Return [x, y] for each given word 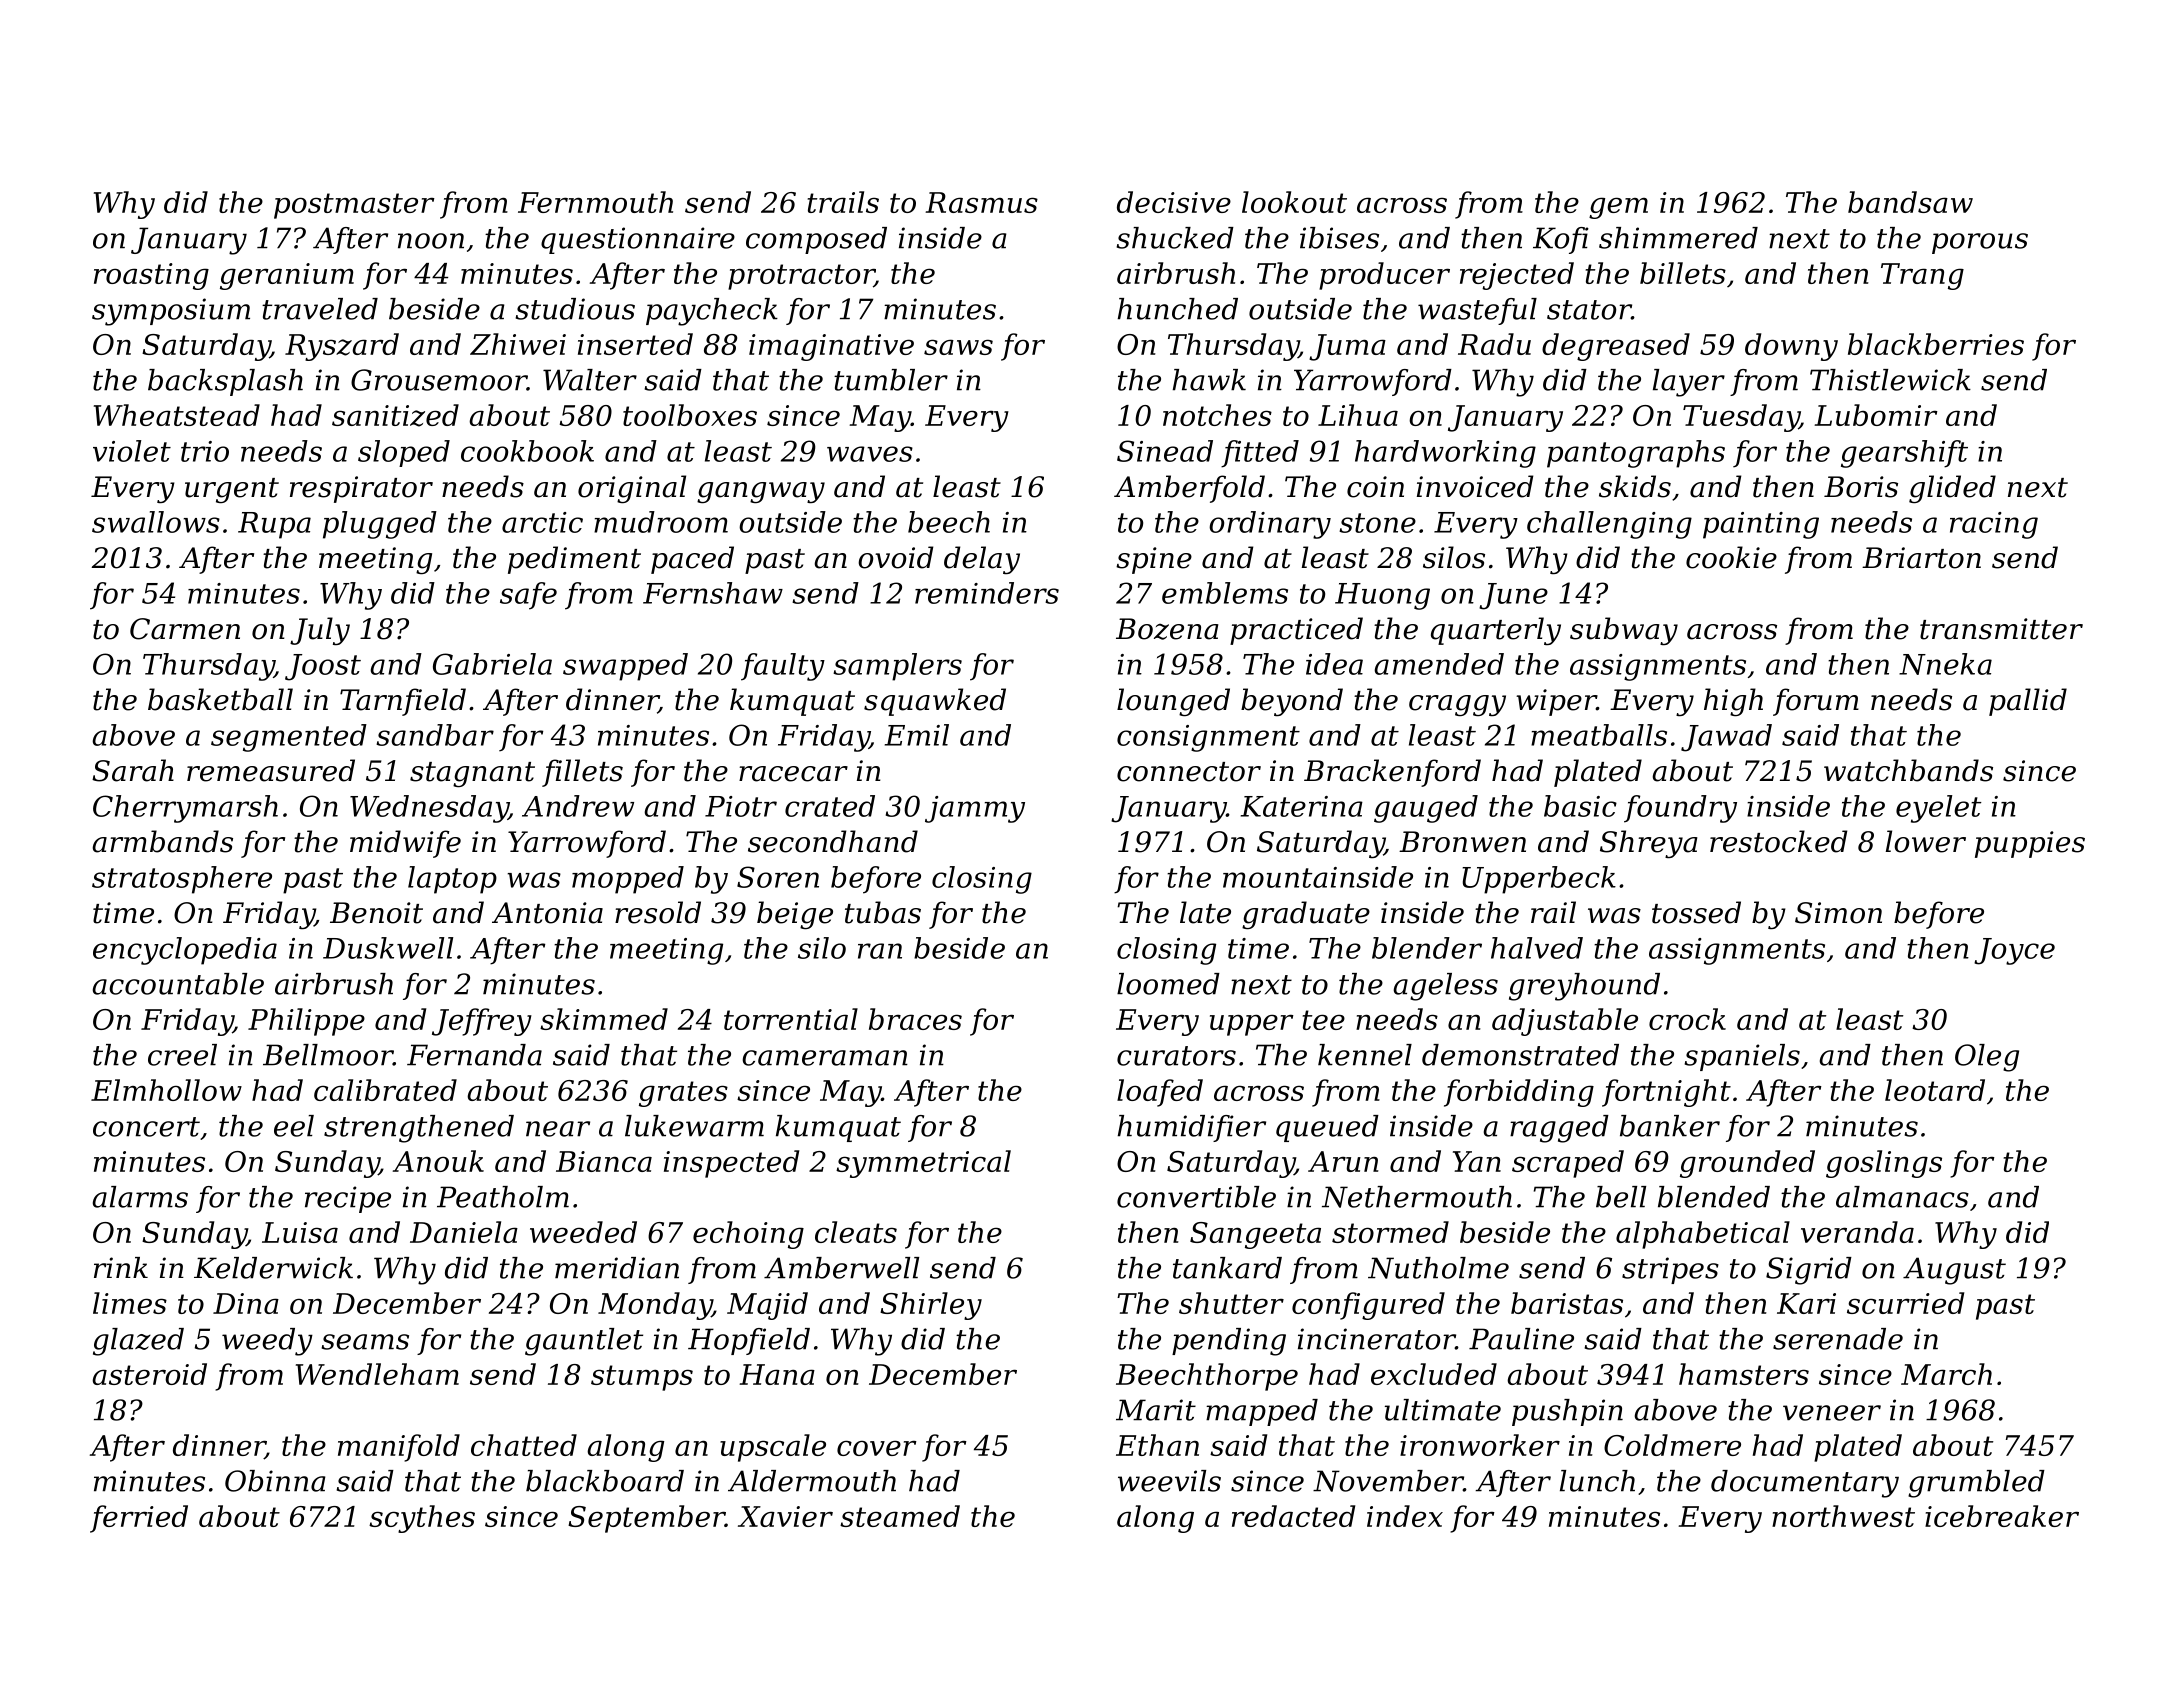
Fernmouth [595, 202]
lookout [1294, 202]
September [646, 1519]
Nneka [1945, 664]
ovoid [895, 557]
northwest [1843, 1516]
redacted [1293, 1516]
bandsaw [1910, 202]
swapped [625, 667]
